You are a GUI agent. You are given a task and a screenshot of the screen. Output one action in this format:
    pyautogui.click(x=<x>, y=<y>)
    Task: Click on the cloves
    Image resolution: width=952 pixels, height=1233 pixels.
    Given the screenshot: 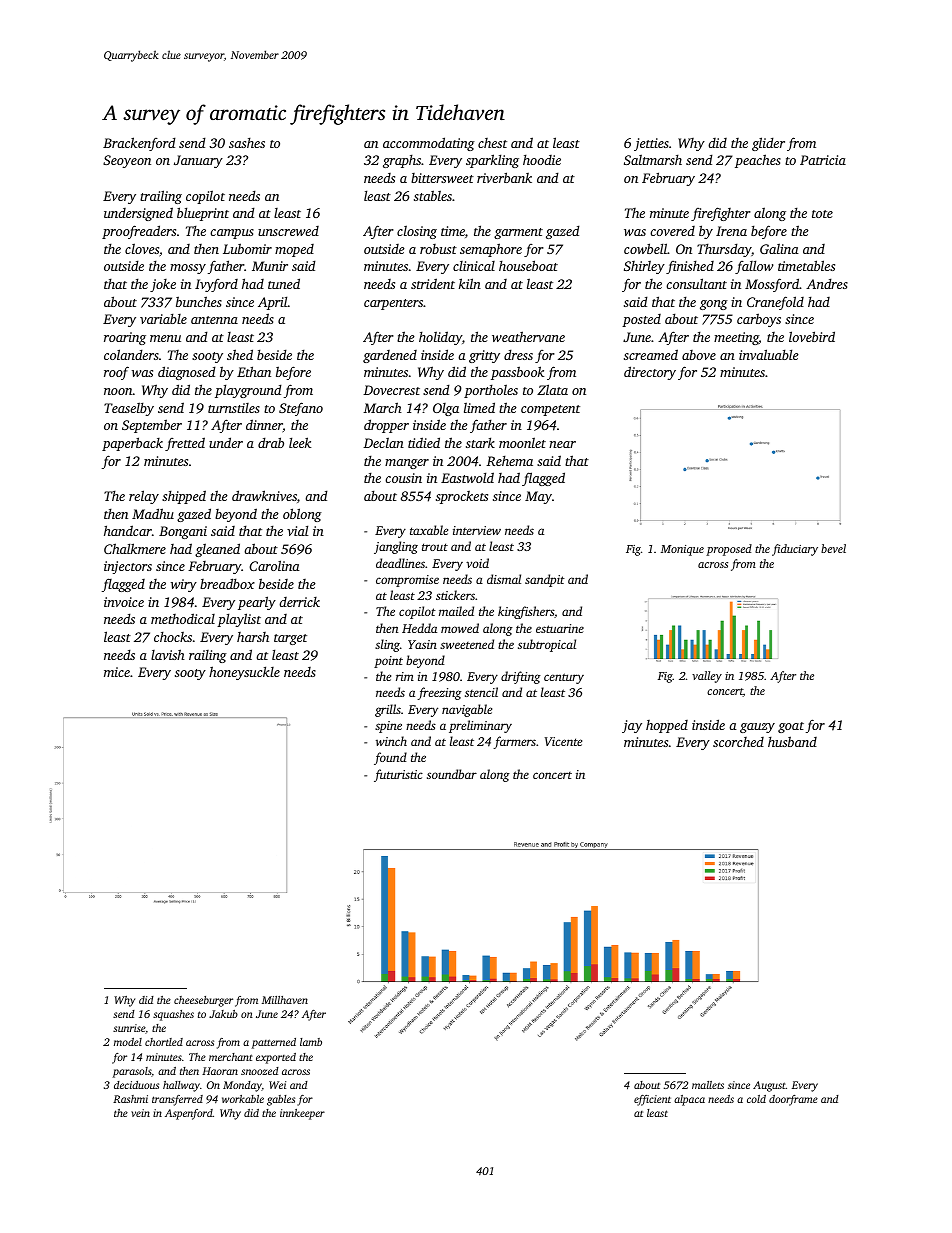 What is the action you would take?
    pyautogui.click(x=142, y=248)
